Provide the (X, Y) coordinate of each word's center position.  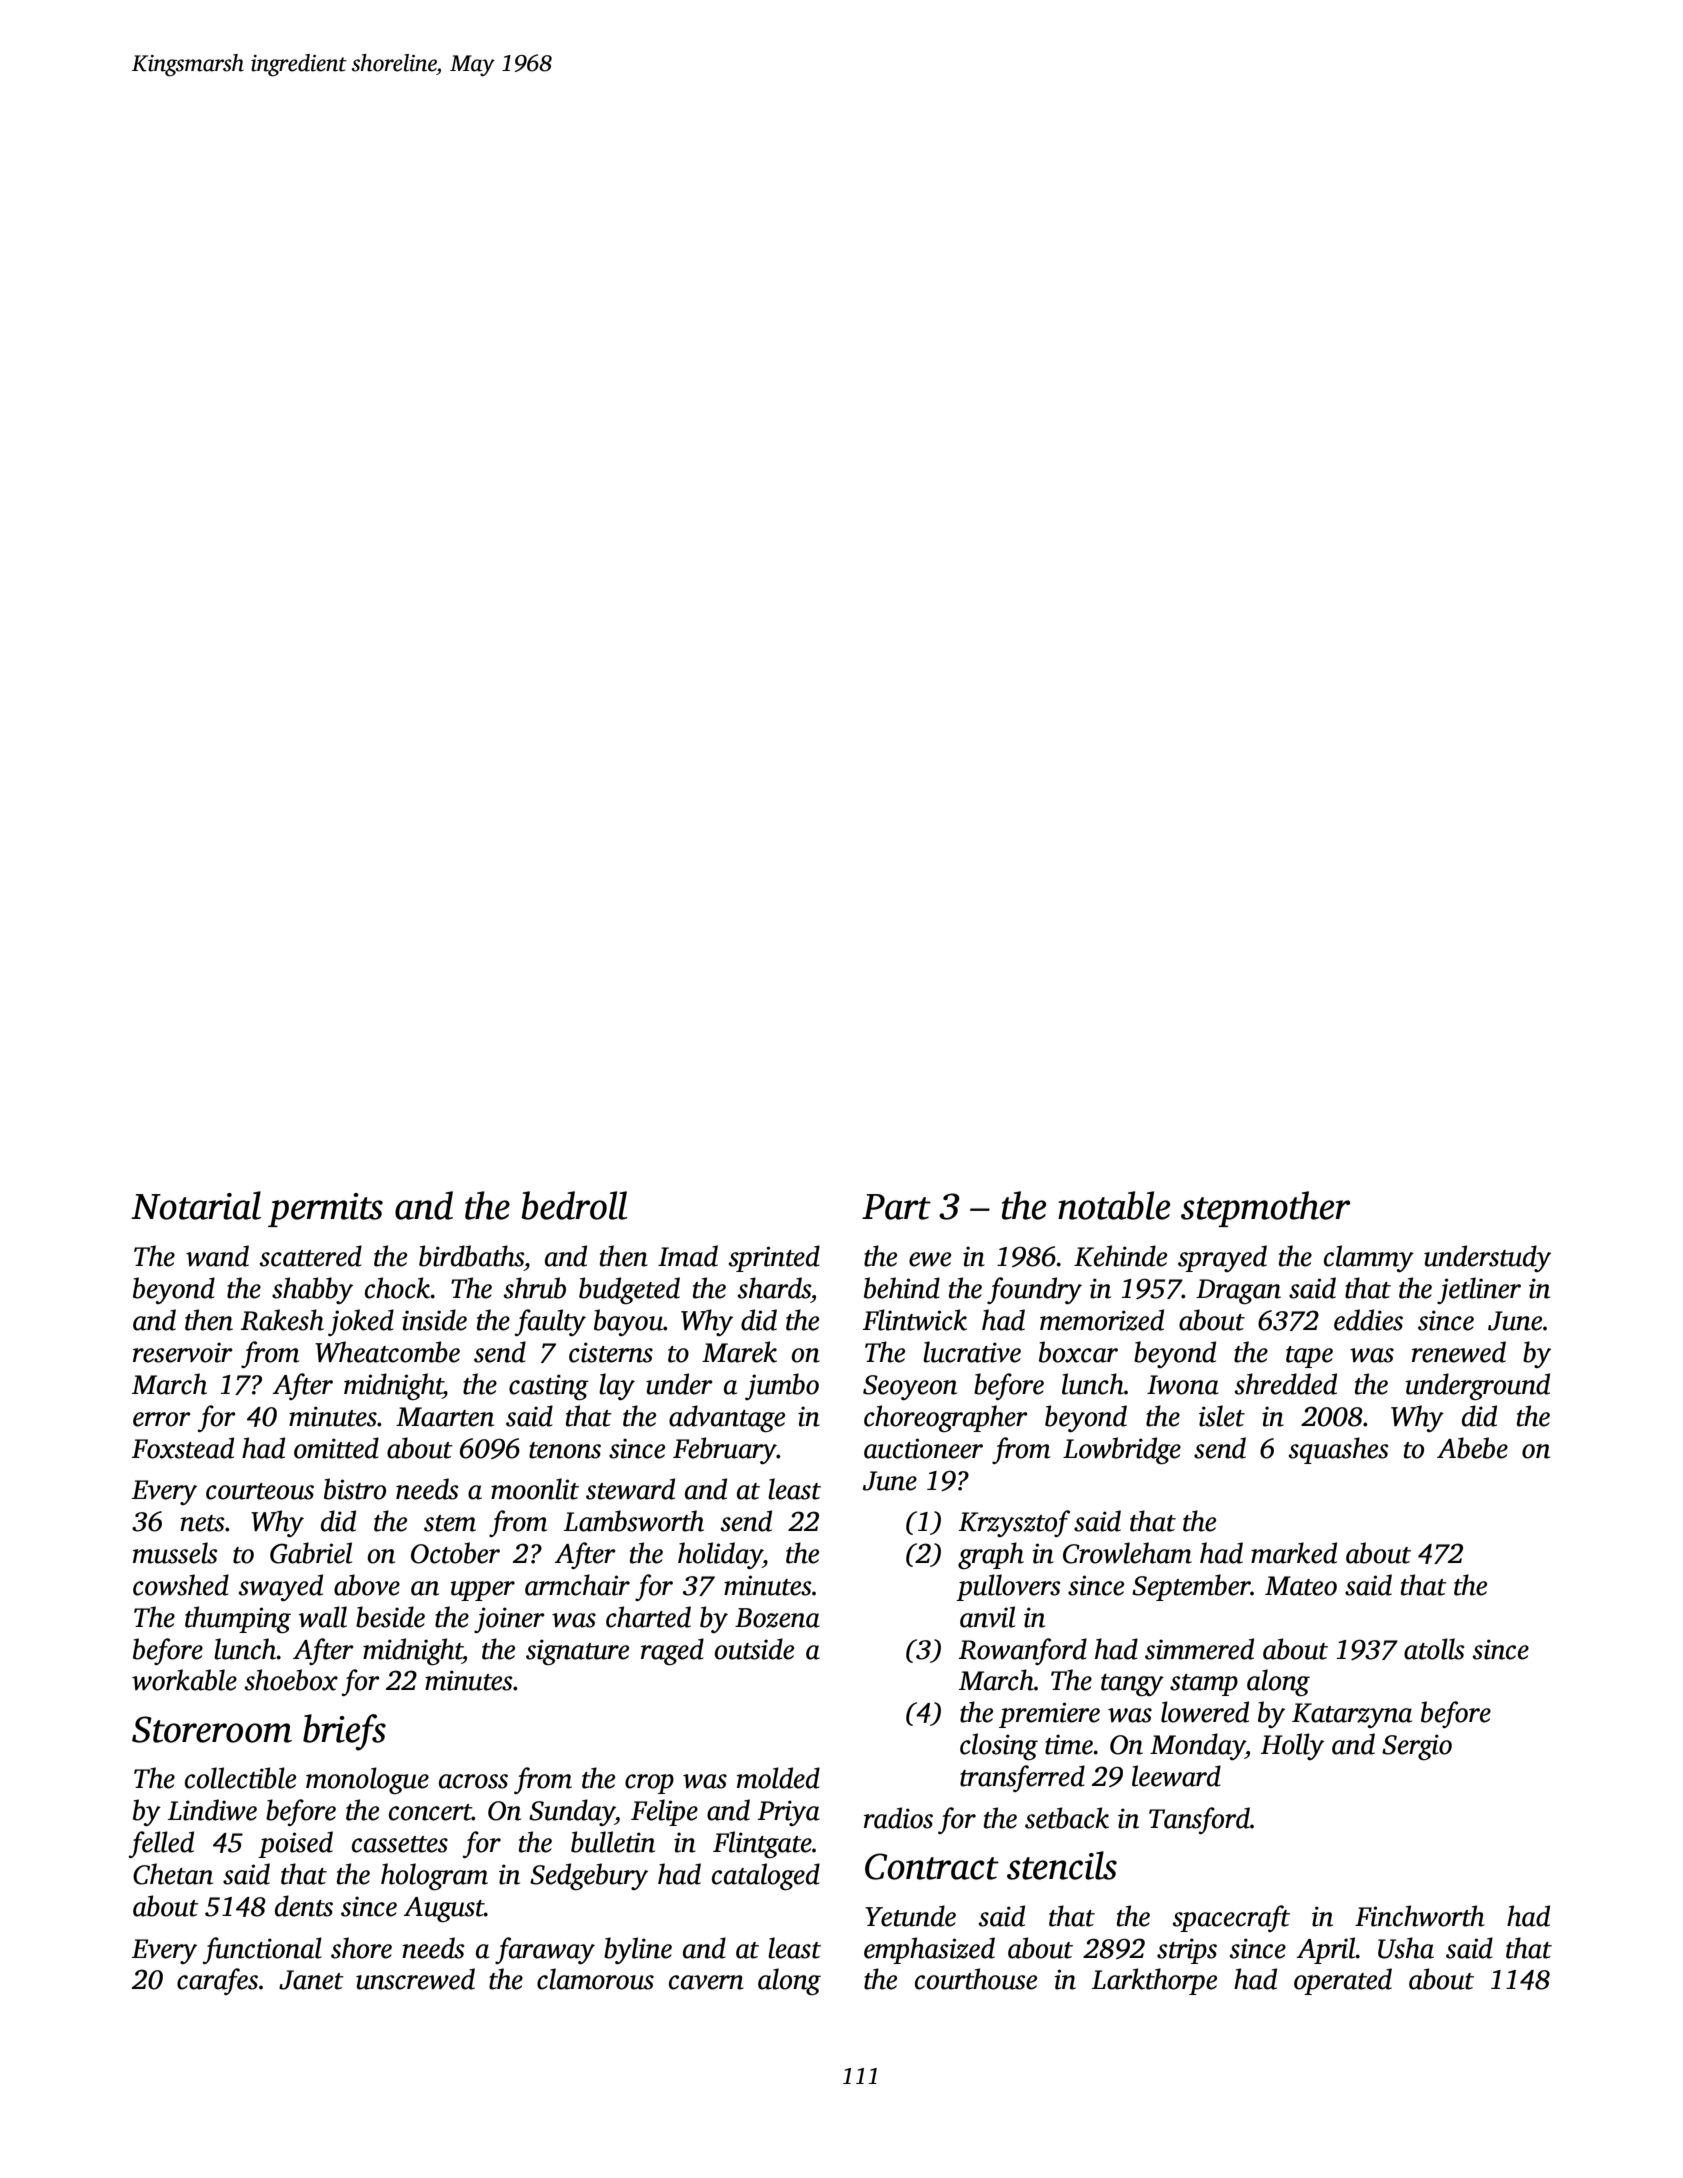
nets (202, 1523)
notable (1114, 1205)
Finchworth (1419, 1916)
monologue (367, 1780)
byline (638, 1950)
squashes (1338, 1450)
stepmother (1265, 1209)
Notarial (196, 1205)
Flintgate (762, 1844)
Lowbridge (1122, 1450)
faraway (545, 1950)
